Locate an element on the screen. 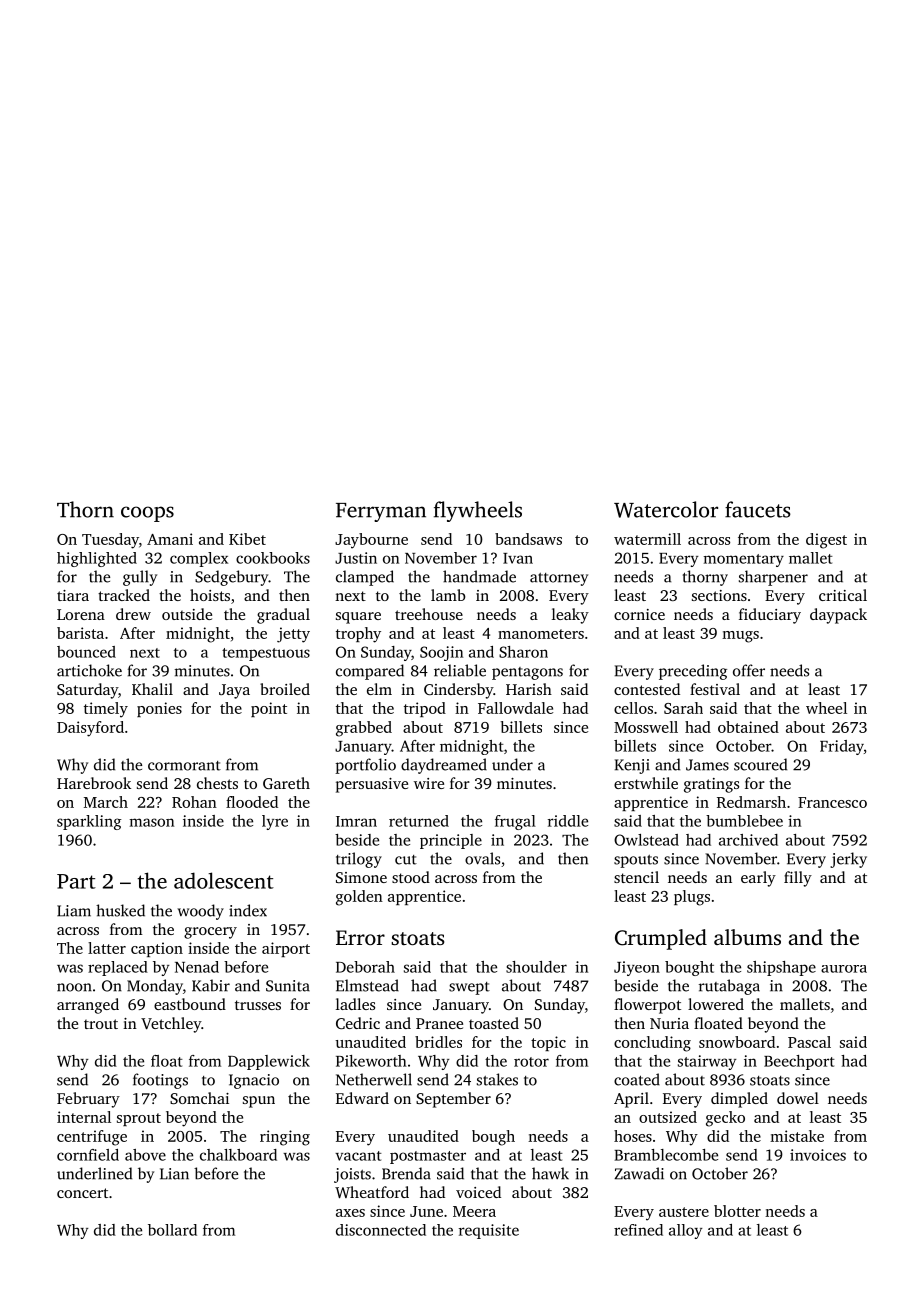 This screenshot has height=1308, width=924. mason is located at coordinates (152, 822).
